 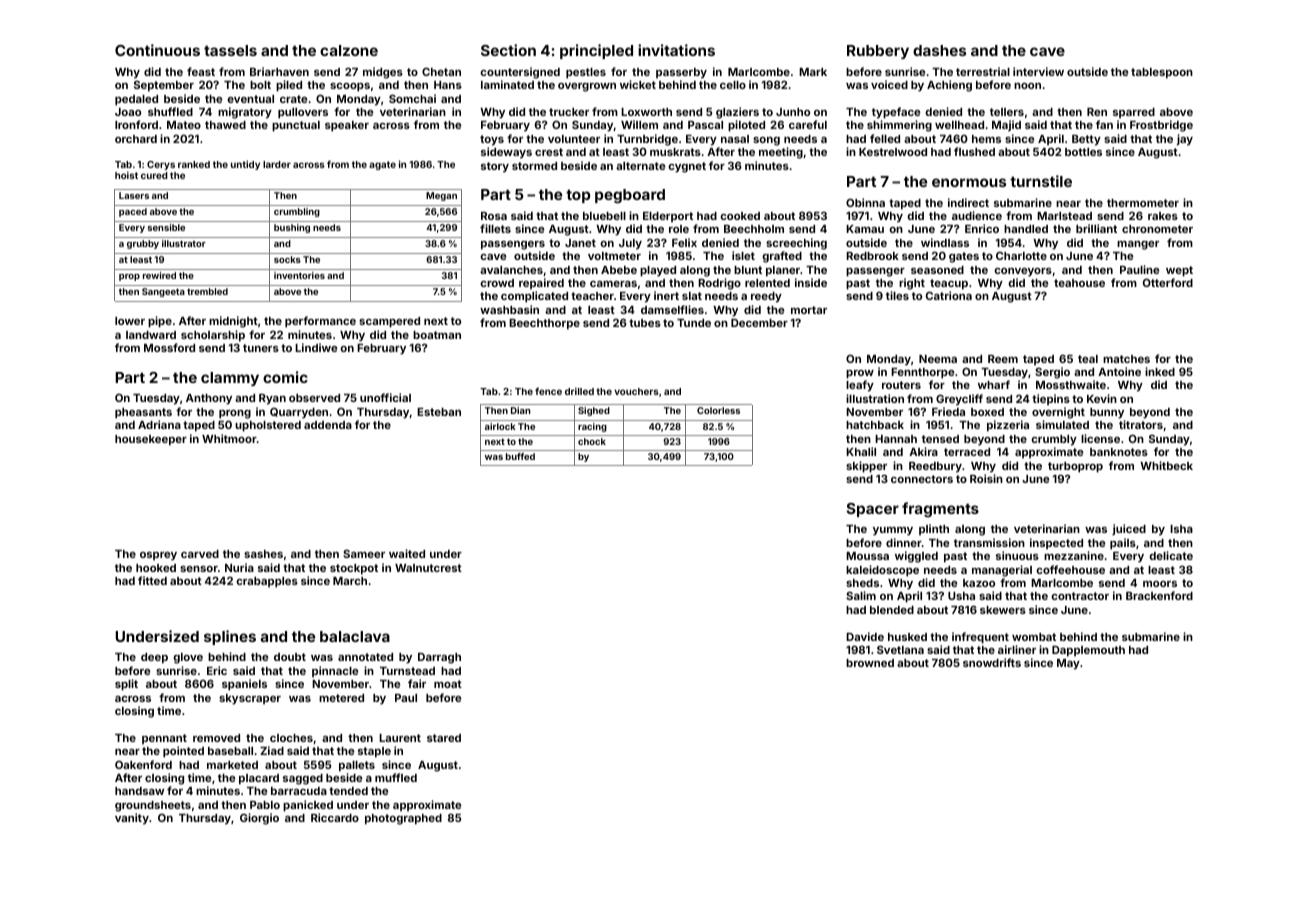 What do you see at coordinates (893, 531) in the image?
I see `yummy` at bounding box center [893, 531].
